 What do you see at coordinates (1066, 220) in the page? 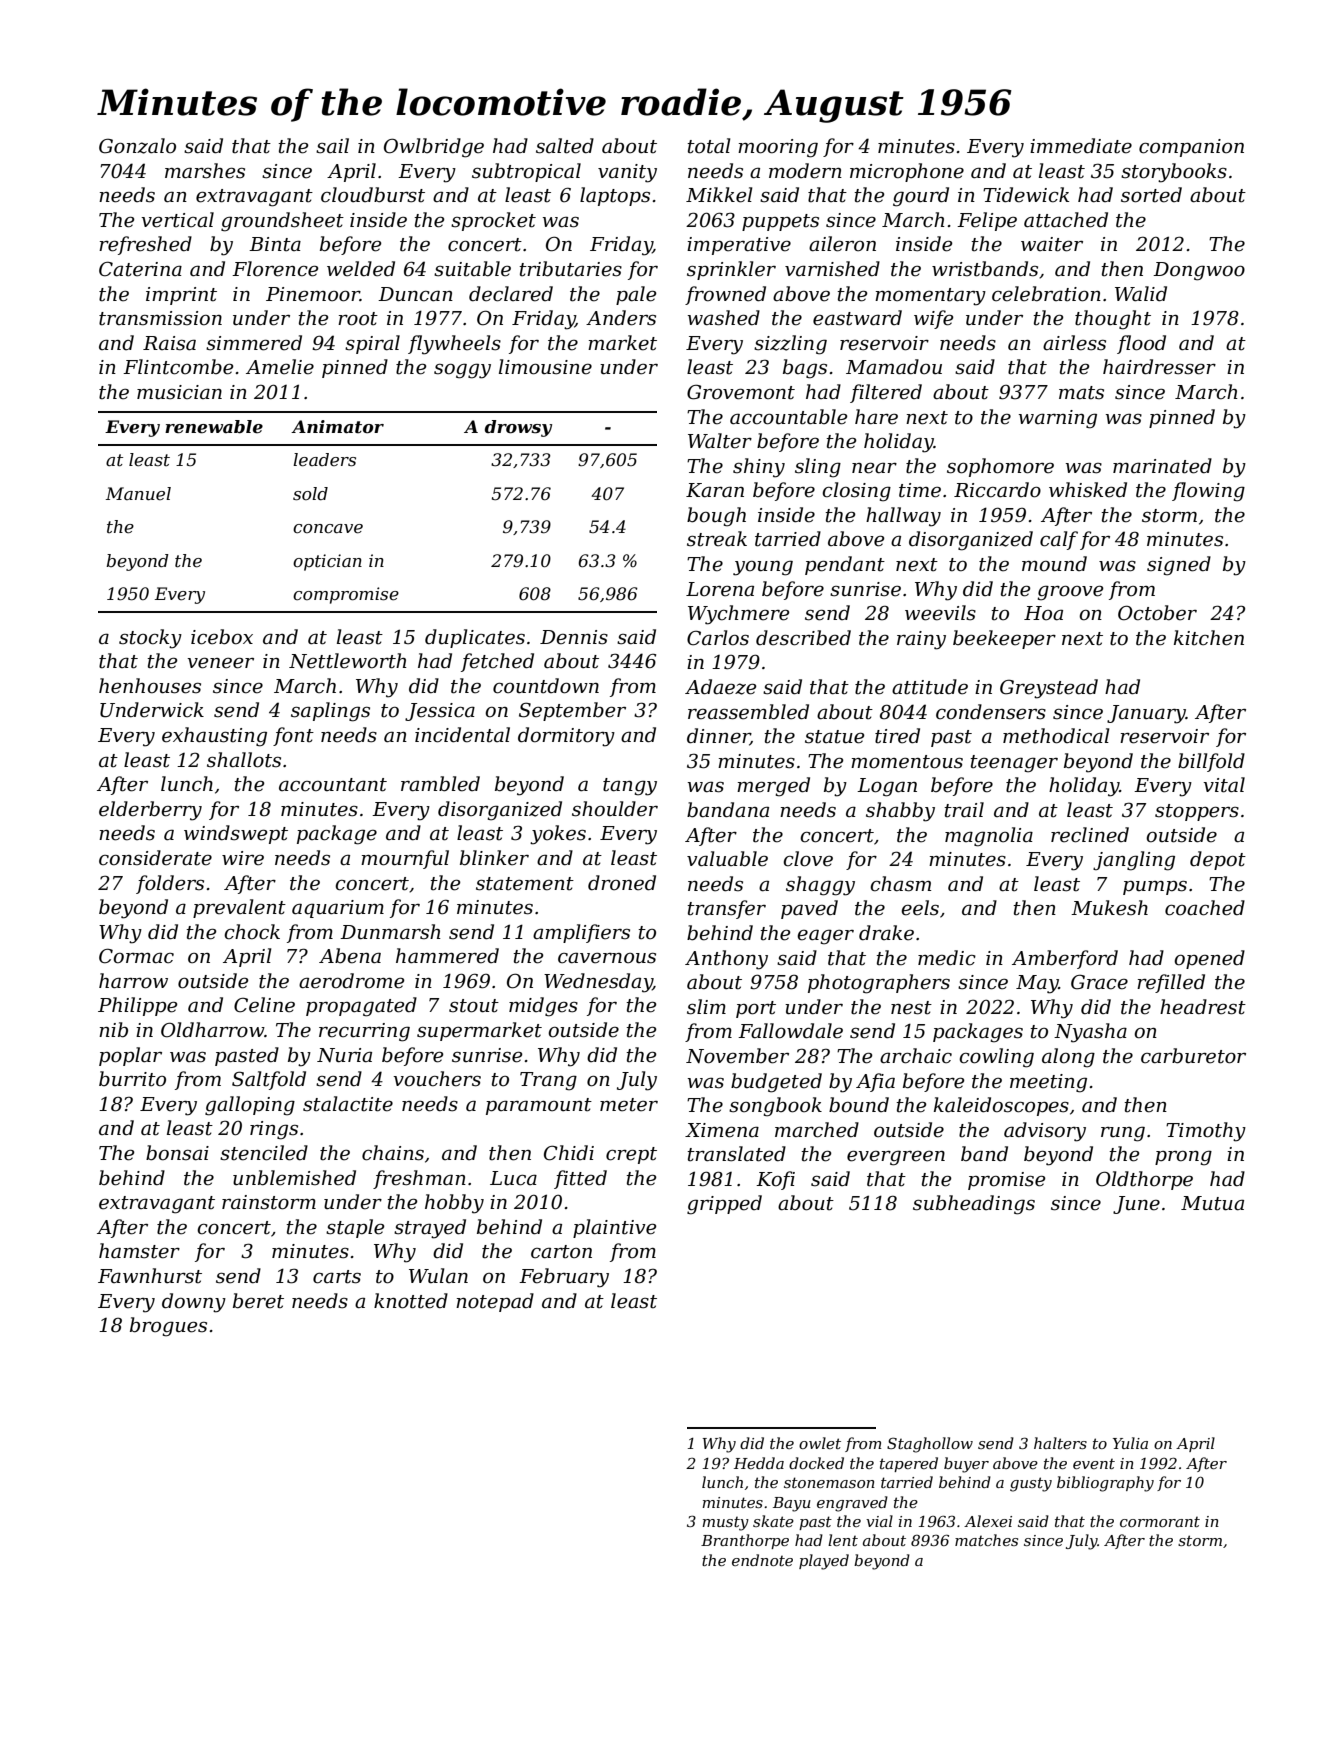
I see `attached` at bounding box center [1066, 220].
